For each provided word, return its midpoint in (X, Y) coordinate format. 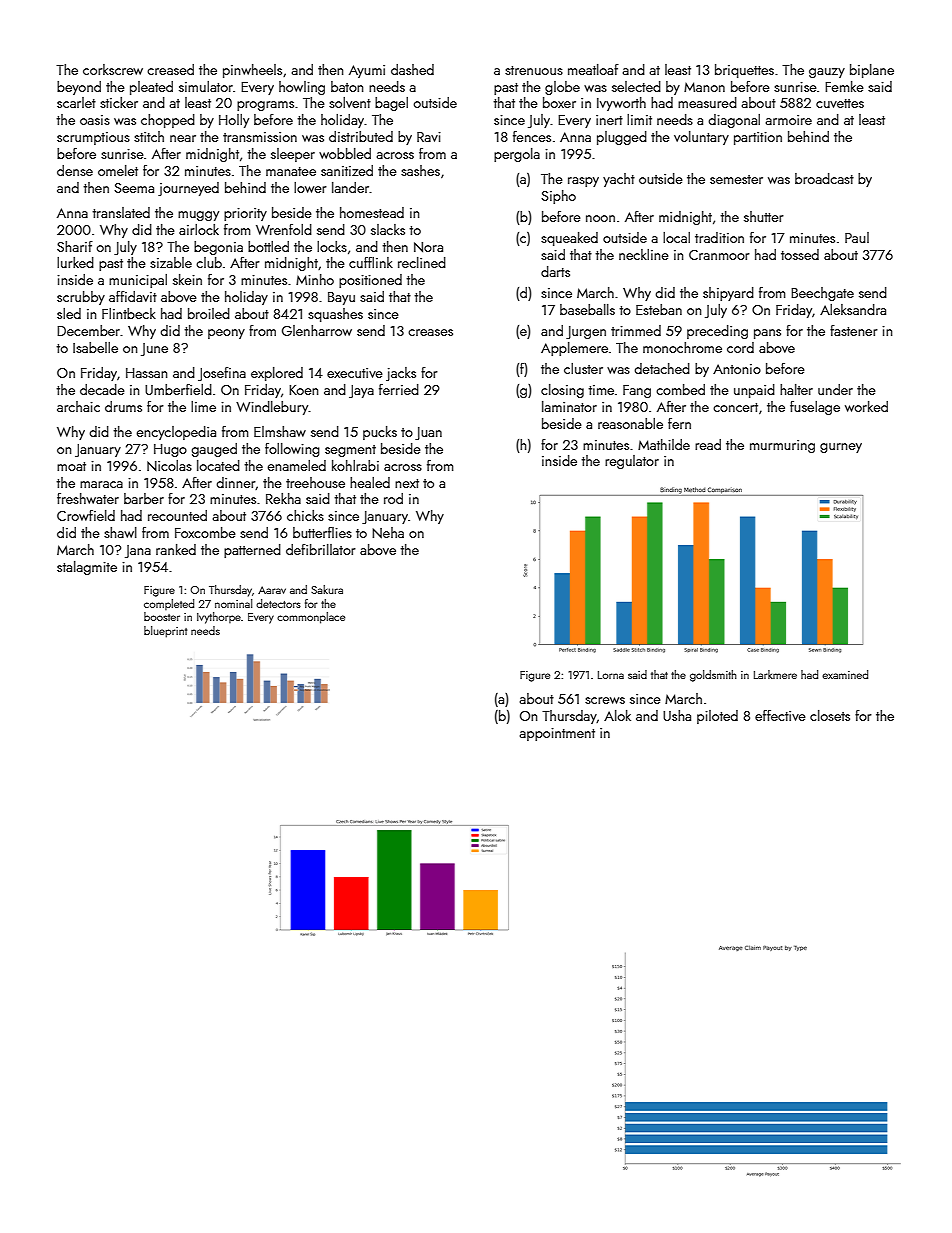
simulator (206, 86)
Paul (857, 237)
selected (636, 86)
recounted (177, 515)
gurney (841, 448)
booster (162, 616)
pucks (380, 433)
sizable (171, 262)
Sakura (327, 589)
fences (532, 136)
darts (555, 271)
